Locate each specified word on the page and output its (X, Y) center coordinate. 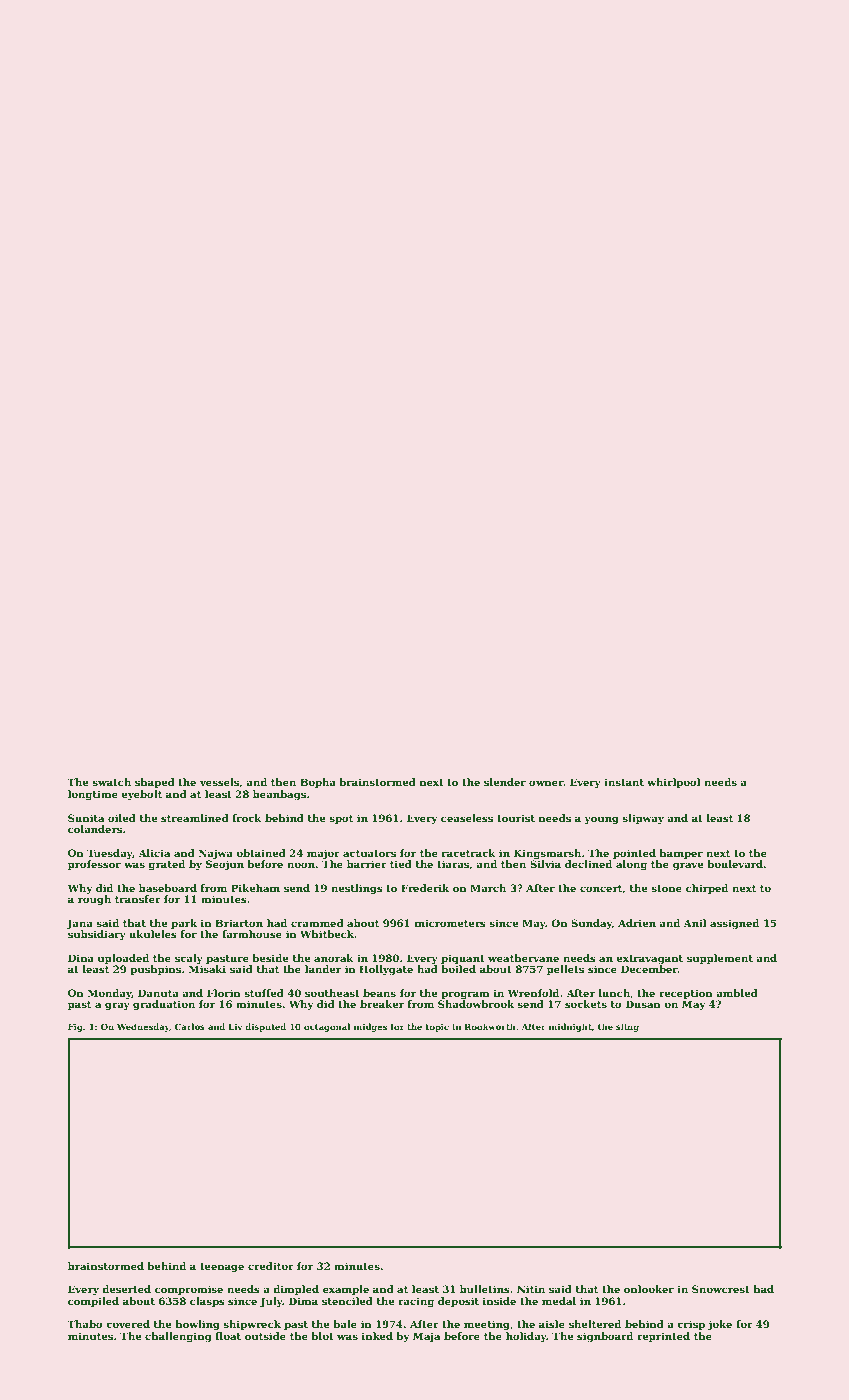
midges (370, 1027)
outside (265, 1336)
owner (546, 783)
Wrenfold (533, 993)
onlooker (649, 1289)
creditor (271, 1266)
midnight (570, 1027)
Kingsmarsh (547, 854)
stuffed (264, 993)
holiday (526, 1337)
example (346, 1290)
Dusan (643, 1004)
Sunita (86, 818)
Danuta (158, 993)
